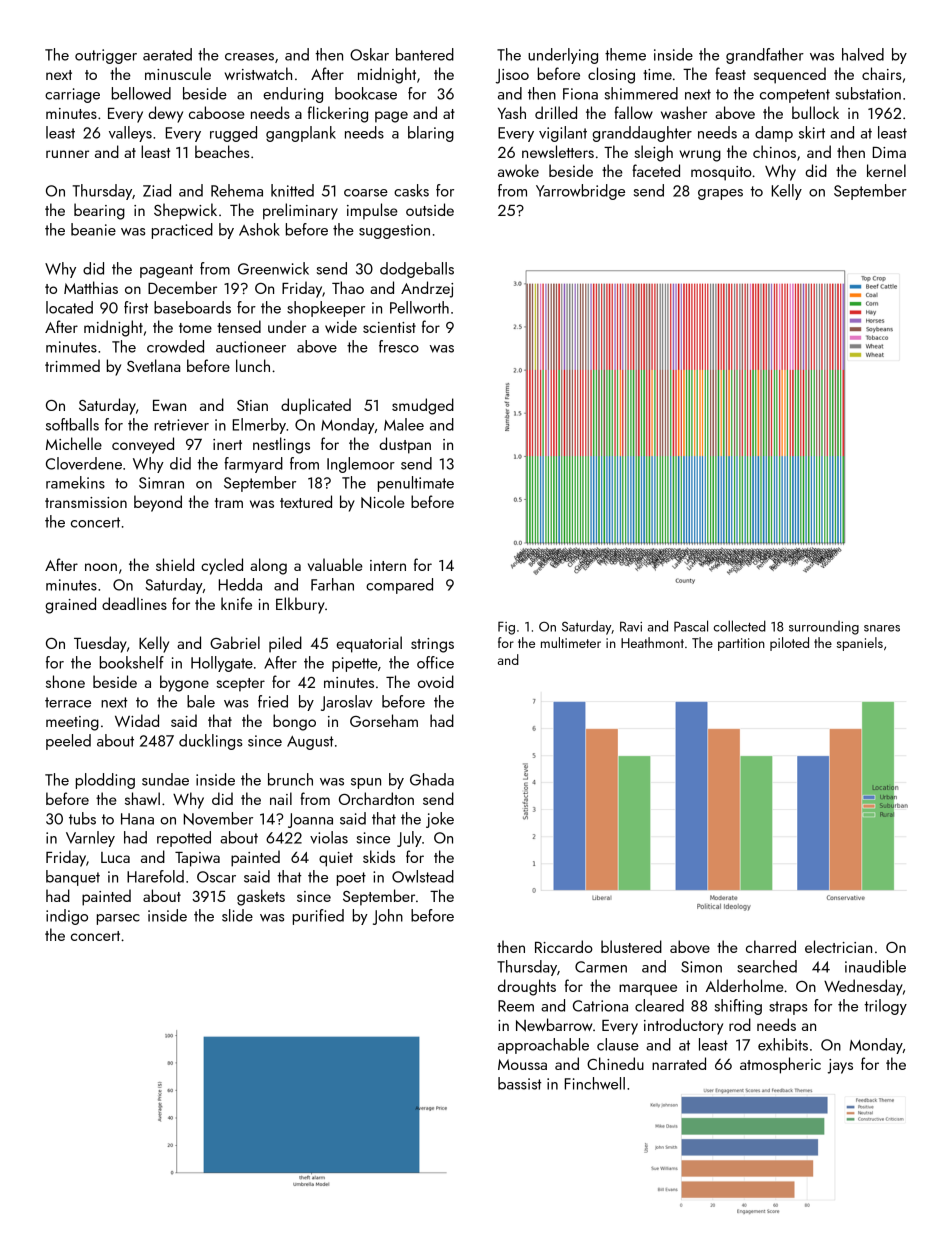  I want to click on Ziad, so click(157, 190).
